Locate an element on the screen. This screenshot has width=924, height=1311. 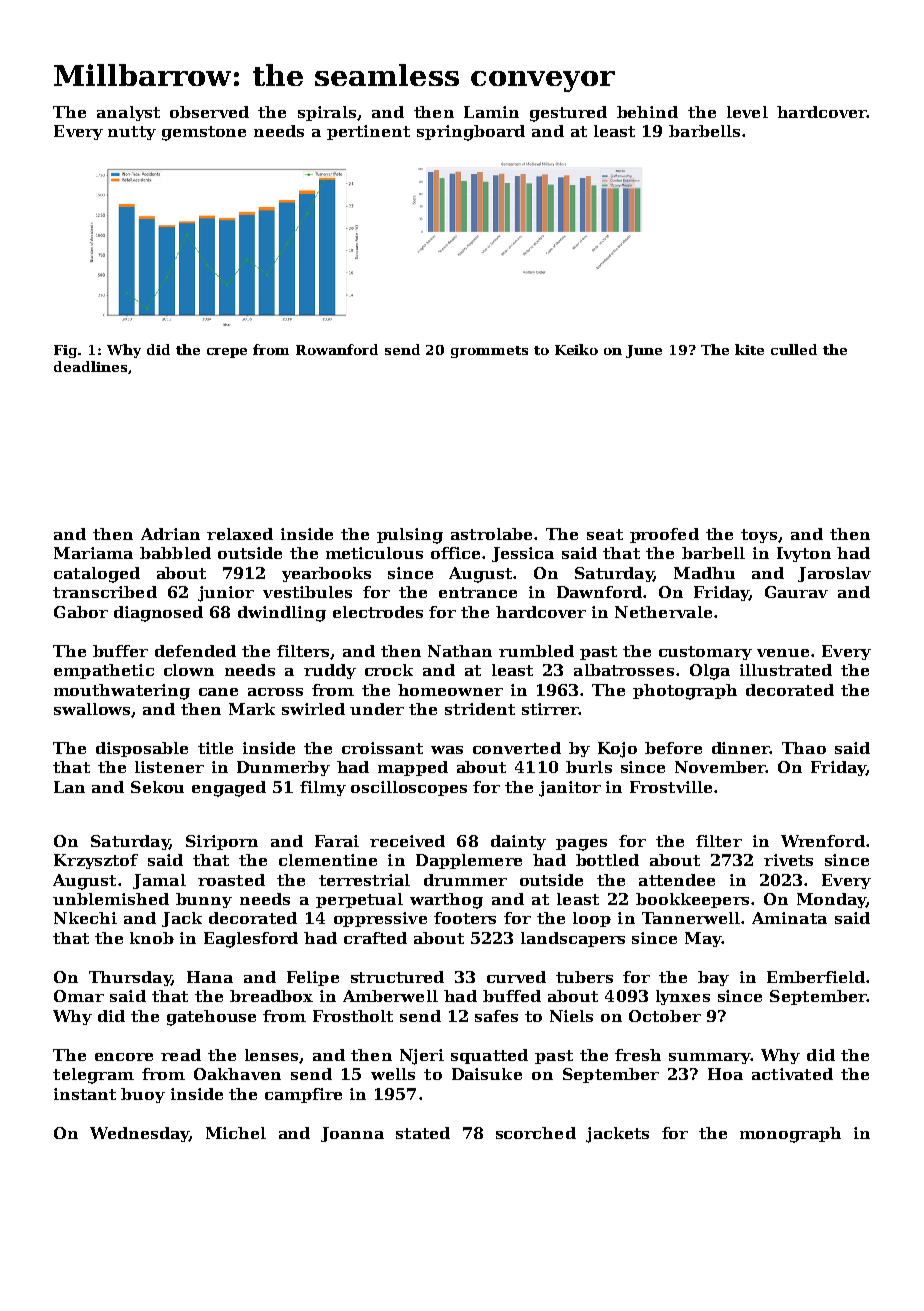
Keiko is located at coordinates (576, 349).
